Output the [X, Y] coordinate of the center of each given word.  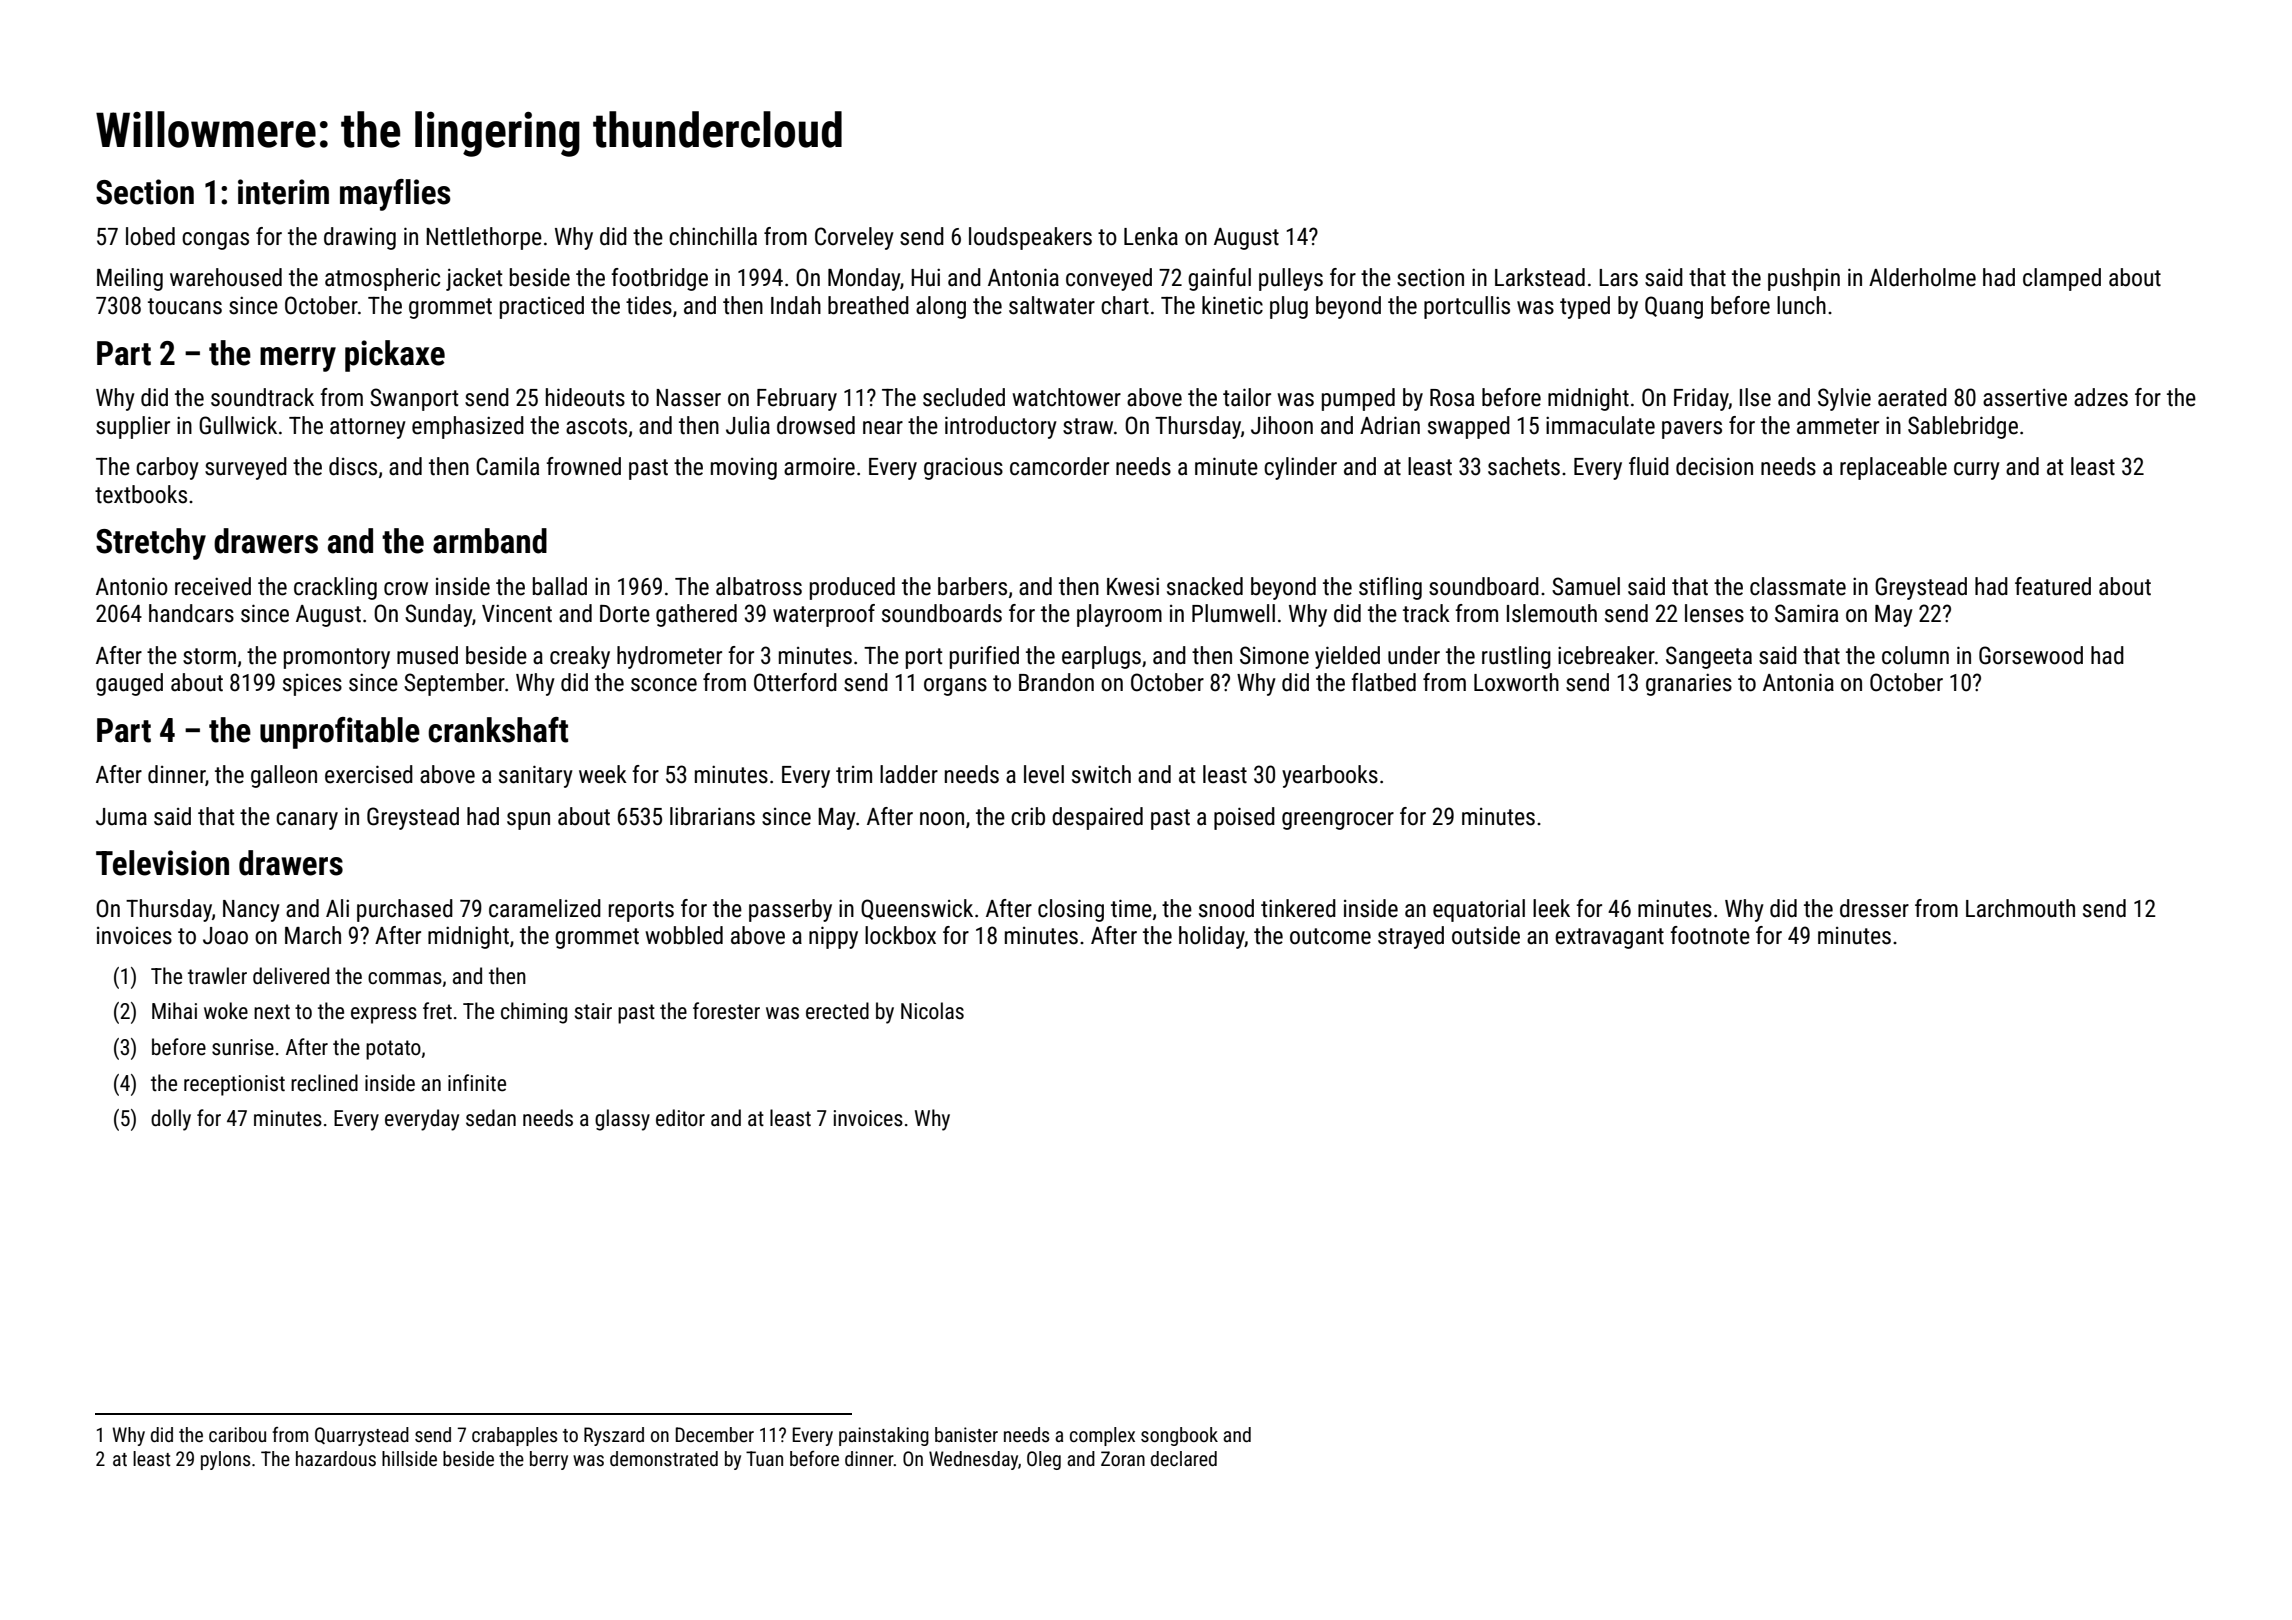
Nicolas [932, 1011]
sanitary [536, 776]
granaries [1689, 684]
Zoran [1123, 1458]
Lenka [1151, 236]
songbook [1179, 1436]
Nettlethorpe [484, 238]
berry [549, 1460]
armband [490, 541]
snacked [1205, 586]
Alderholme [1922, 277]
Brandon [1056, 682]
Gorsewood [2031, 655]
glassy [622, 1120]
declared [1184, 1458]
